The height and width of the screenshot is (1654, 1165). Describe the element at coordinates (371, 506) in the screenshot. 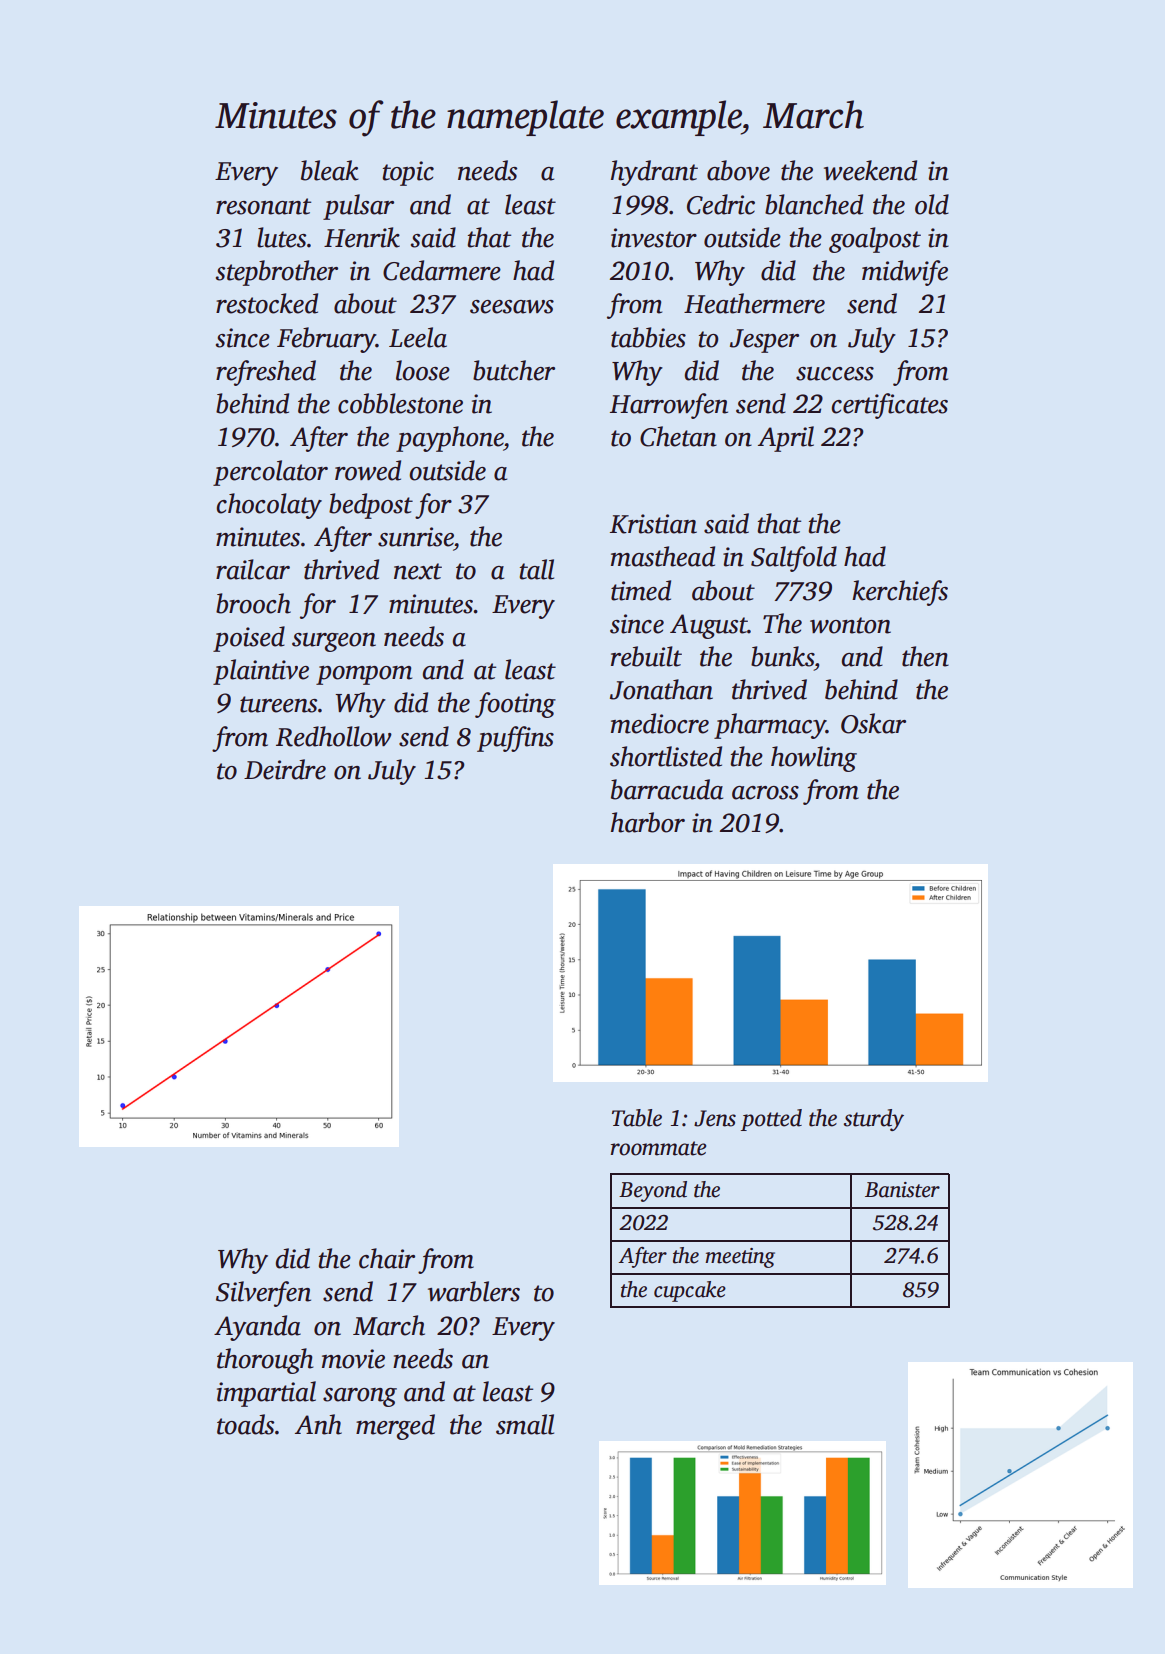

I see `bedpost` at that location.
